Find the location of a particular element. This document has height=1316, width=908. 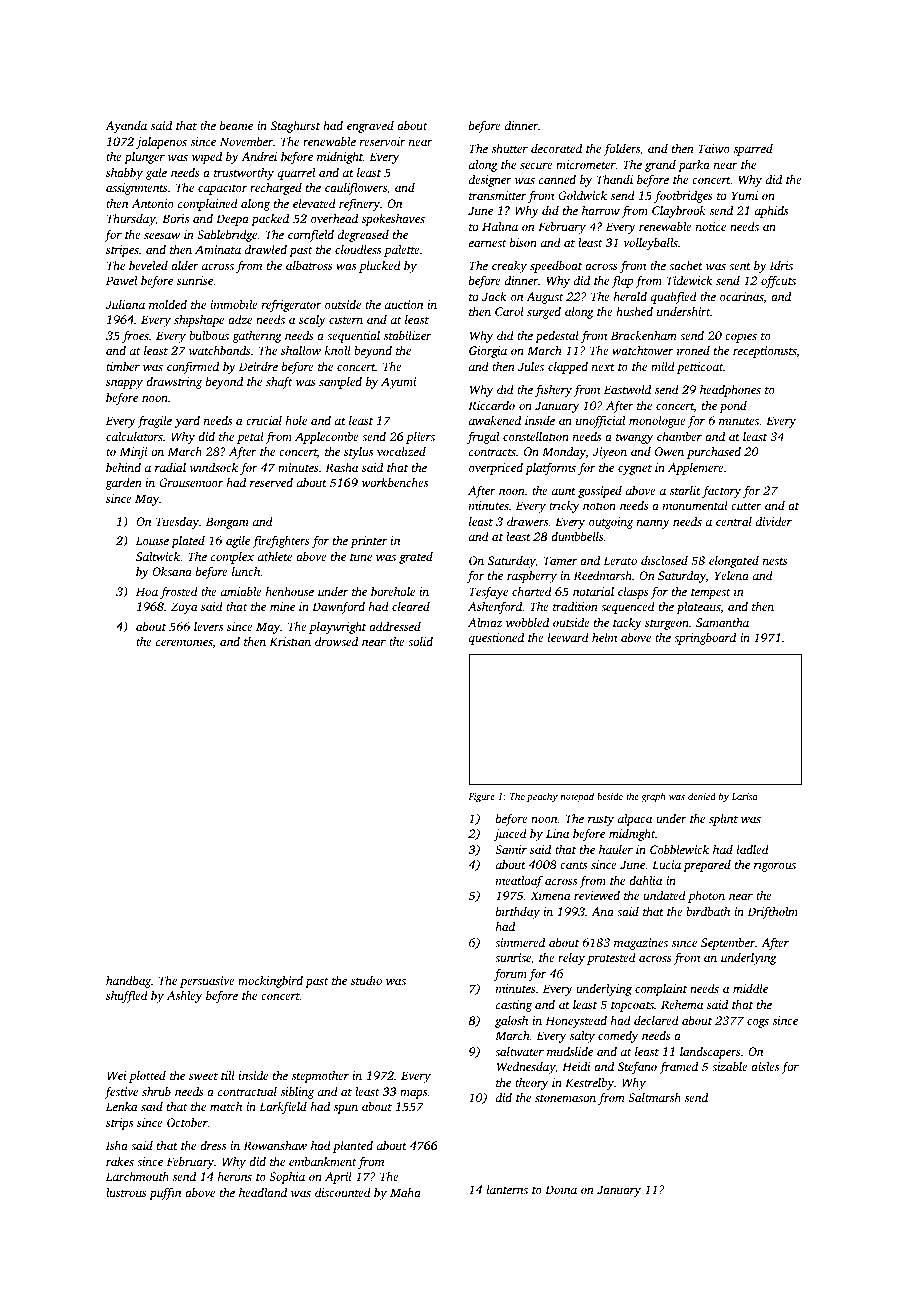

lustrous is located at coordinates (126, 1192).
